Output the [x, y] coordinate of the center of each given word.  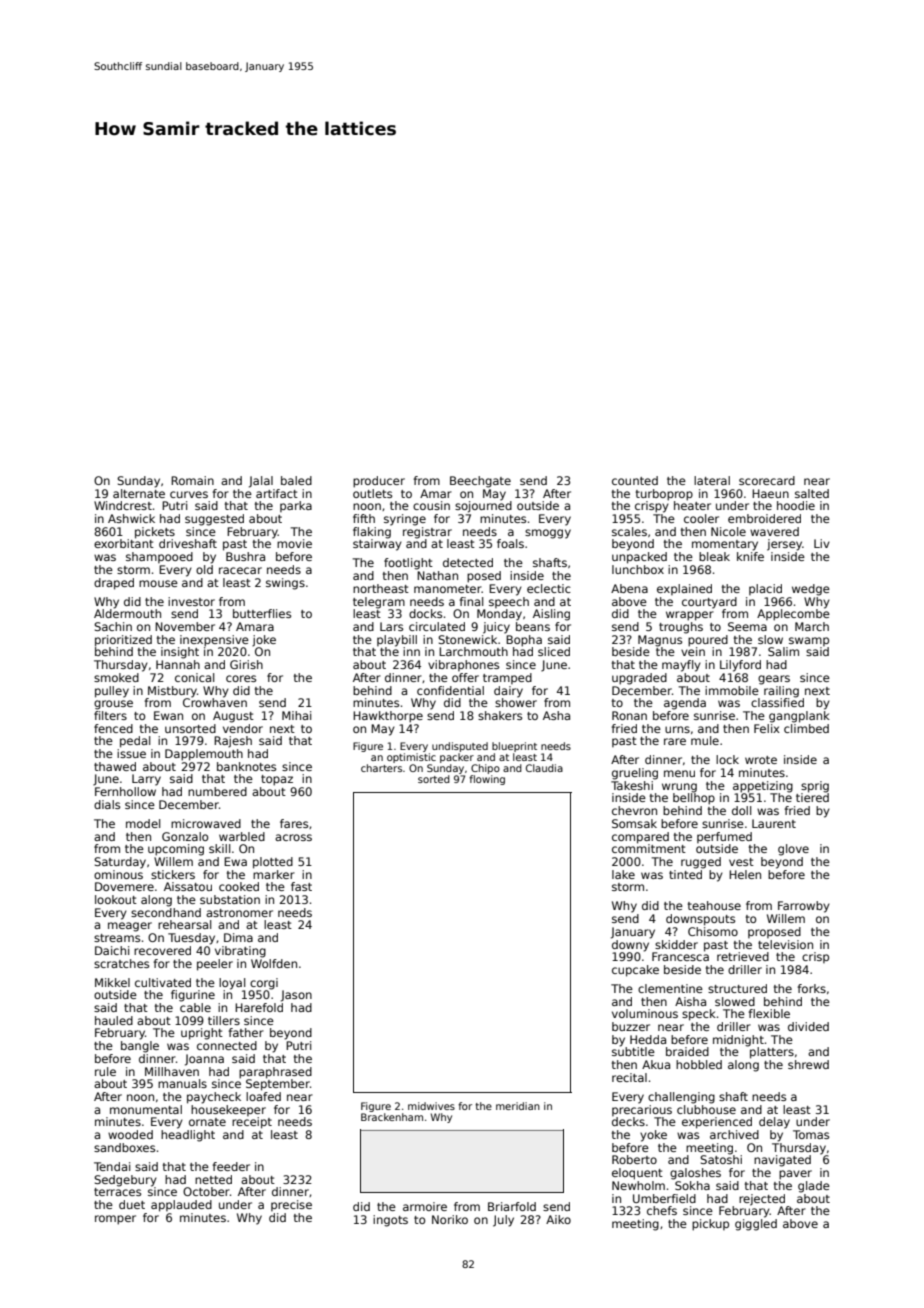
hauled [114, 1020]
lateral [712, 480]
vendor [243, 728]
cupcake [635, 971]
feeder [231, 1166]
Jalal [261, 482]
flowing [487, 780]
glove [793, 850]
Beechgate [480, 482]
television [785, 944]
